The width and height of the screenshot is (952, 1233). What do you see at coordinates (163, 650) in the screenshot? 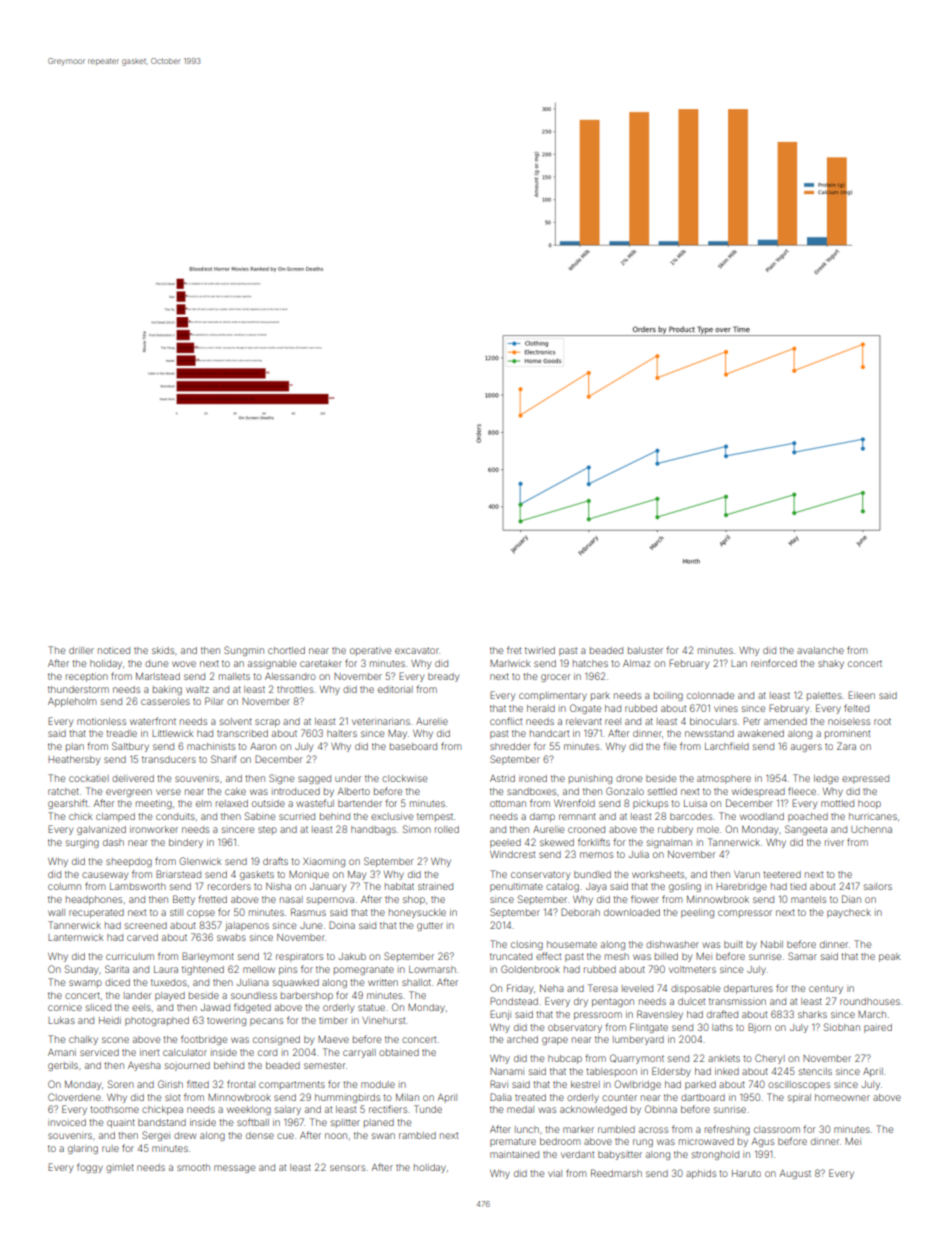
I see `skids` at bounding box center [163, 650].
